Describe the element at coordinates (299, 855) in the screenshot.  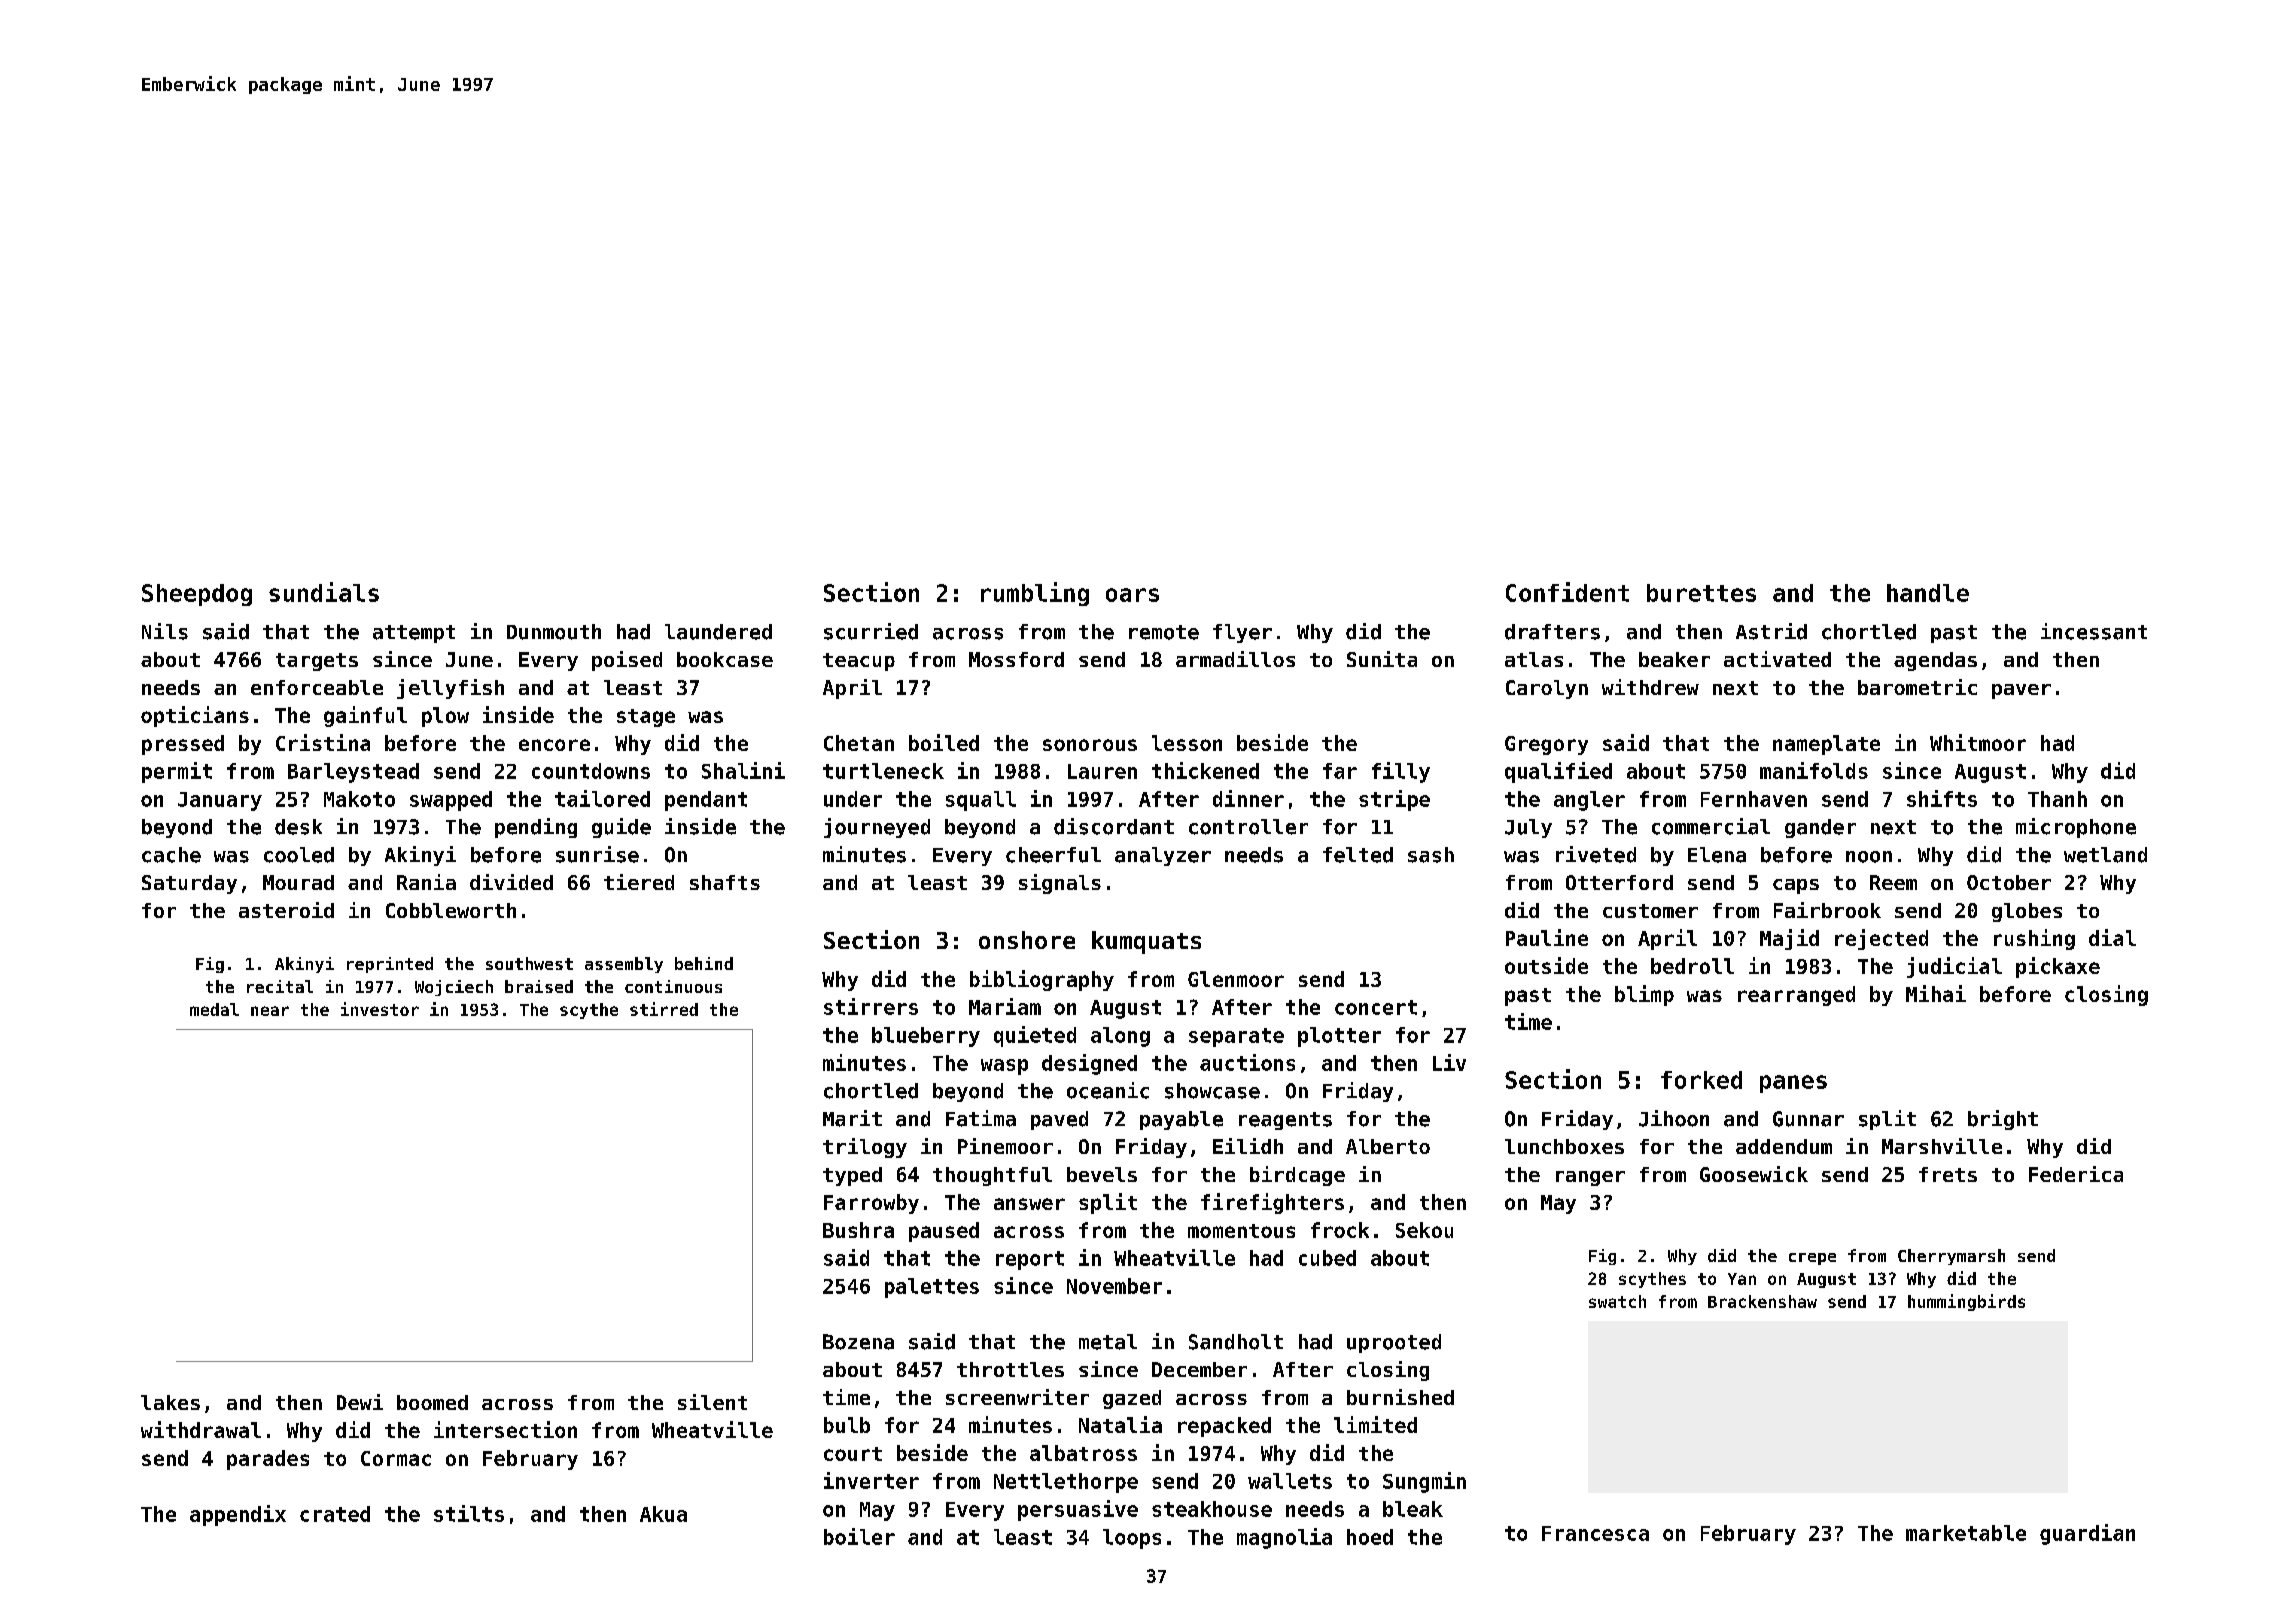
I see `cooled` at that location.
